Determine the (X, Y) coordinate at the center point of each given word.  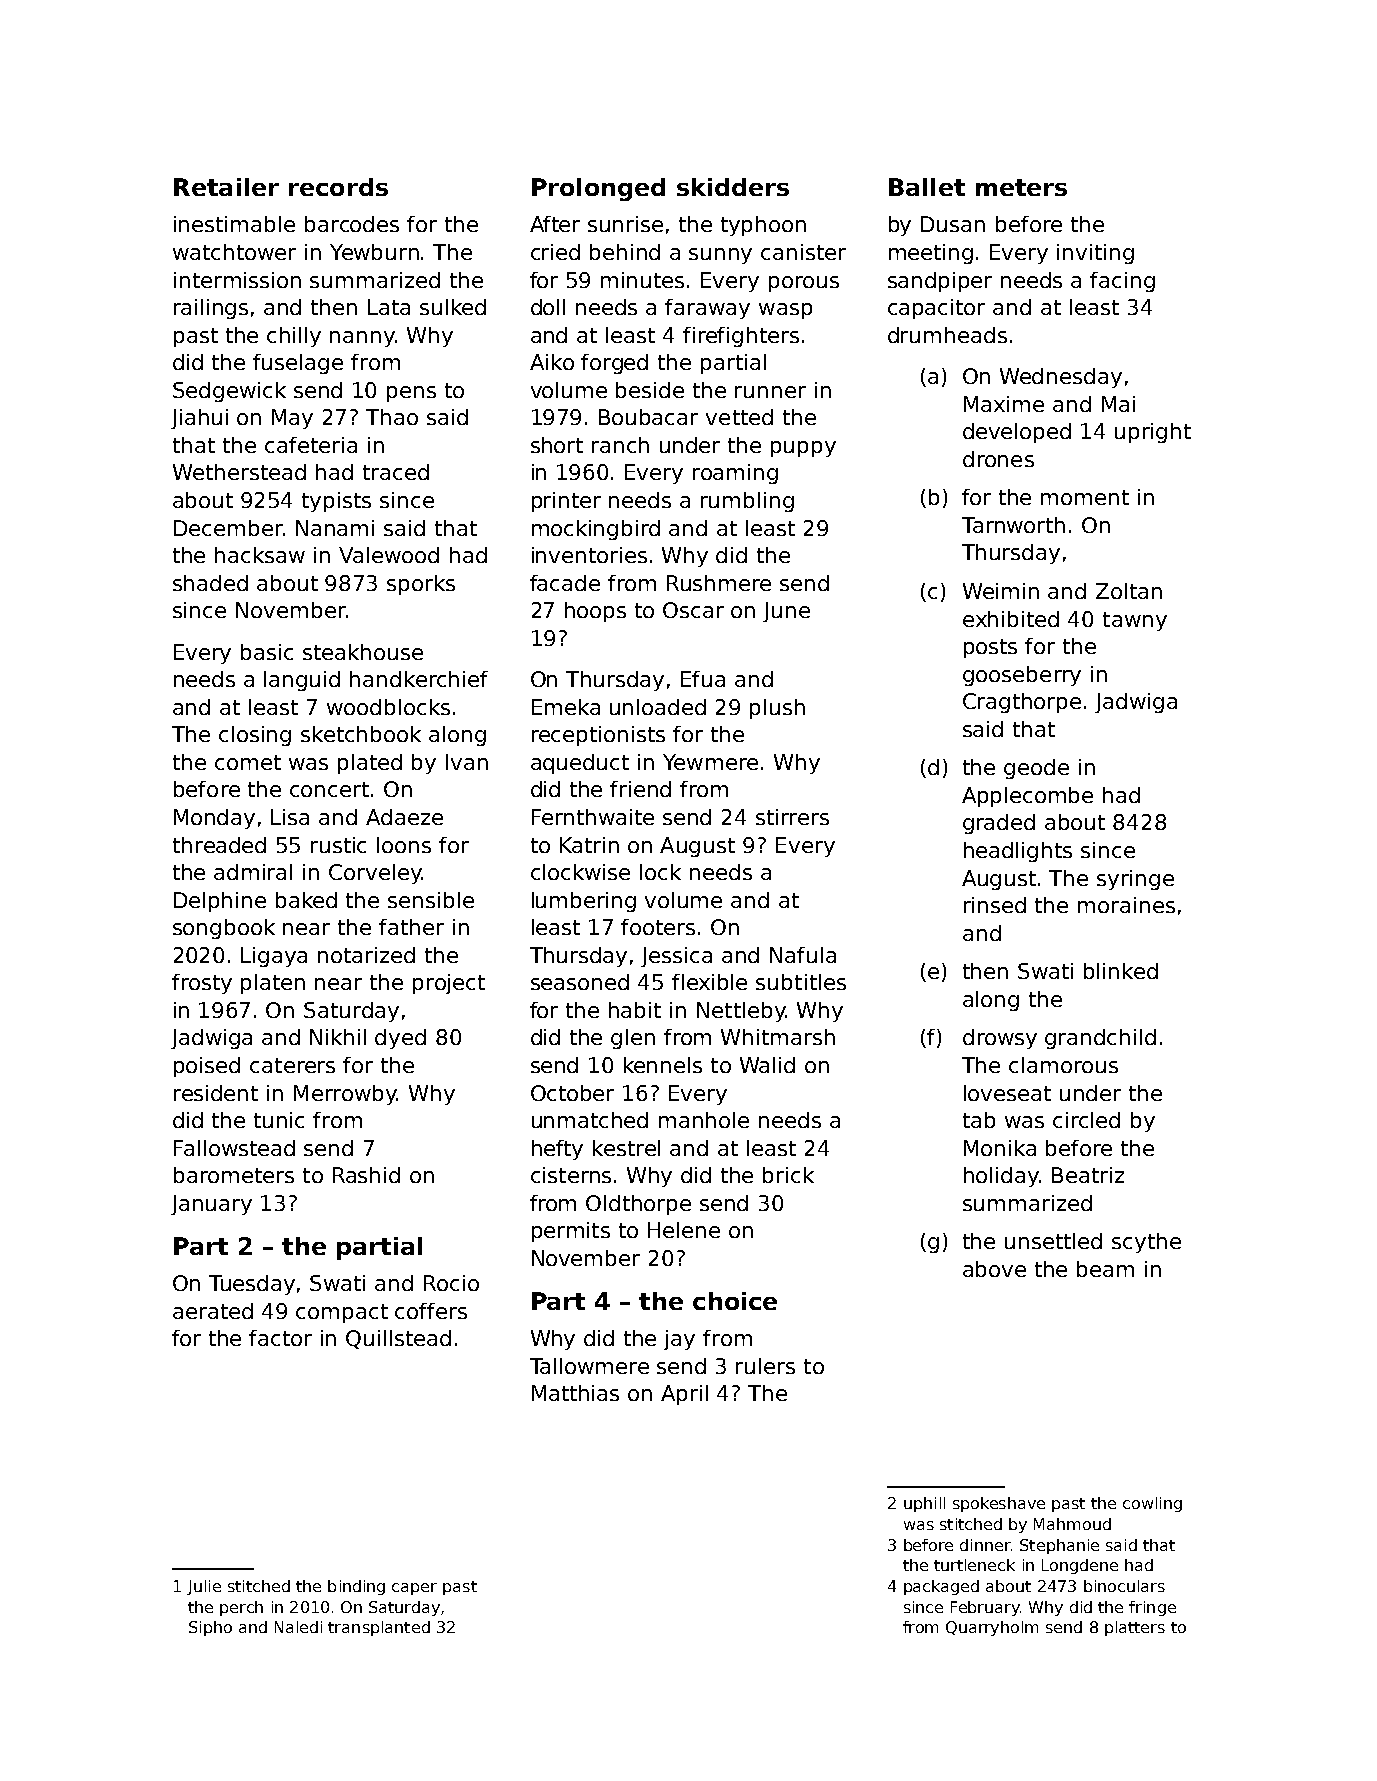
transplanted (379, 1628)
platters (1135, 1628)
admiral (253, 872)
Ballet (927, 187)
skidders (733, 187)
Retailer (226, 187)
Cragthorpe (1022, 703)
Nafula (803, 955)
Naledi (298, 1627)
